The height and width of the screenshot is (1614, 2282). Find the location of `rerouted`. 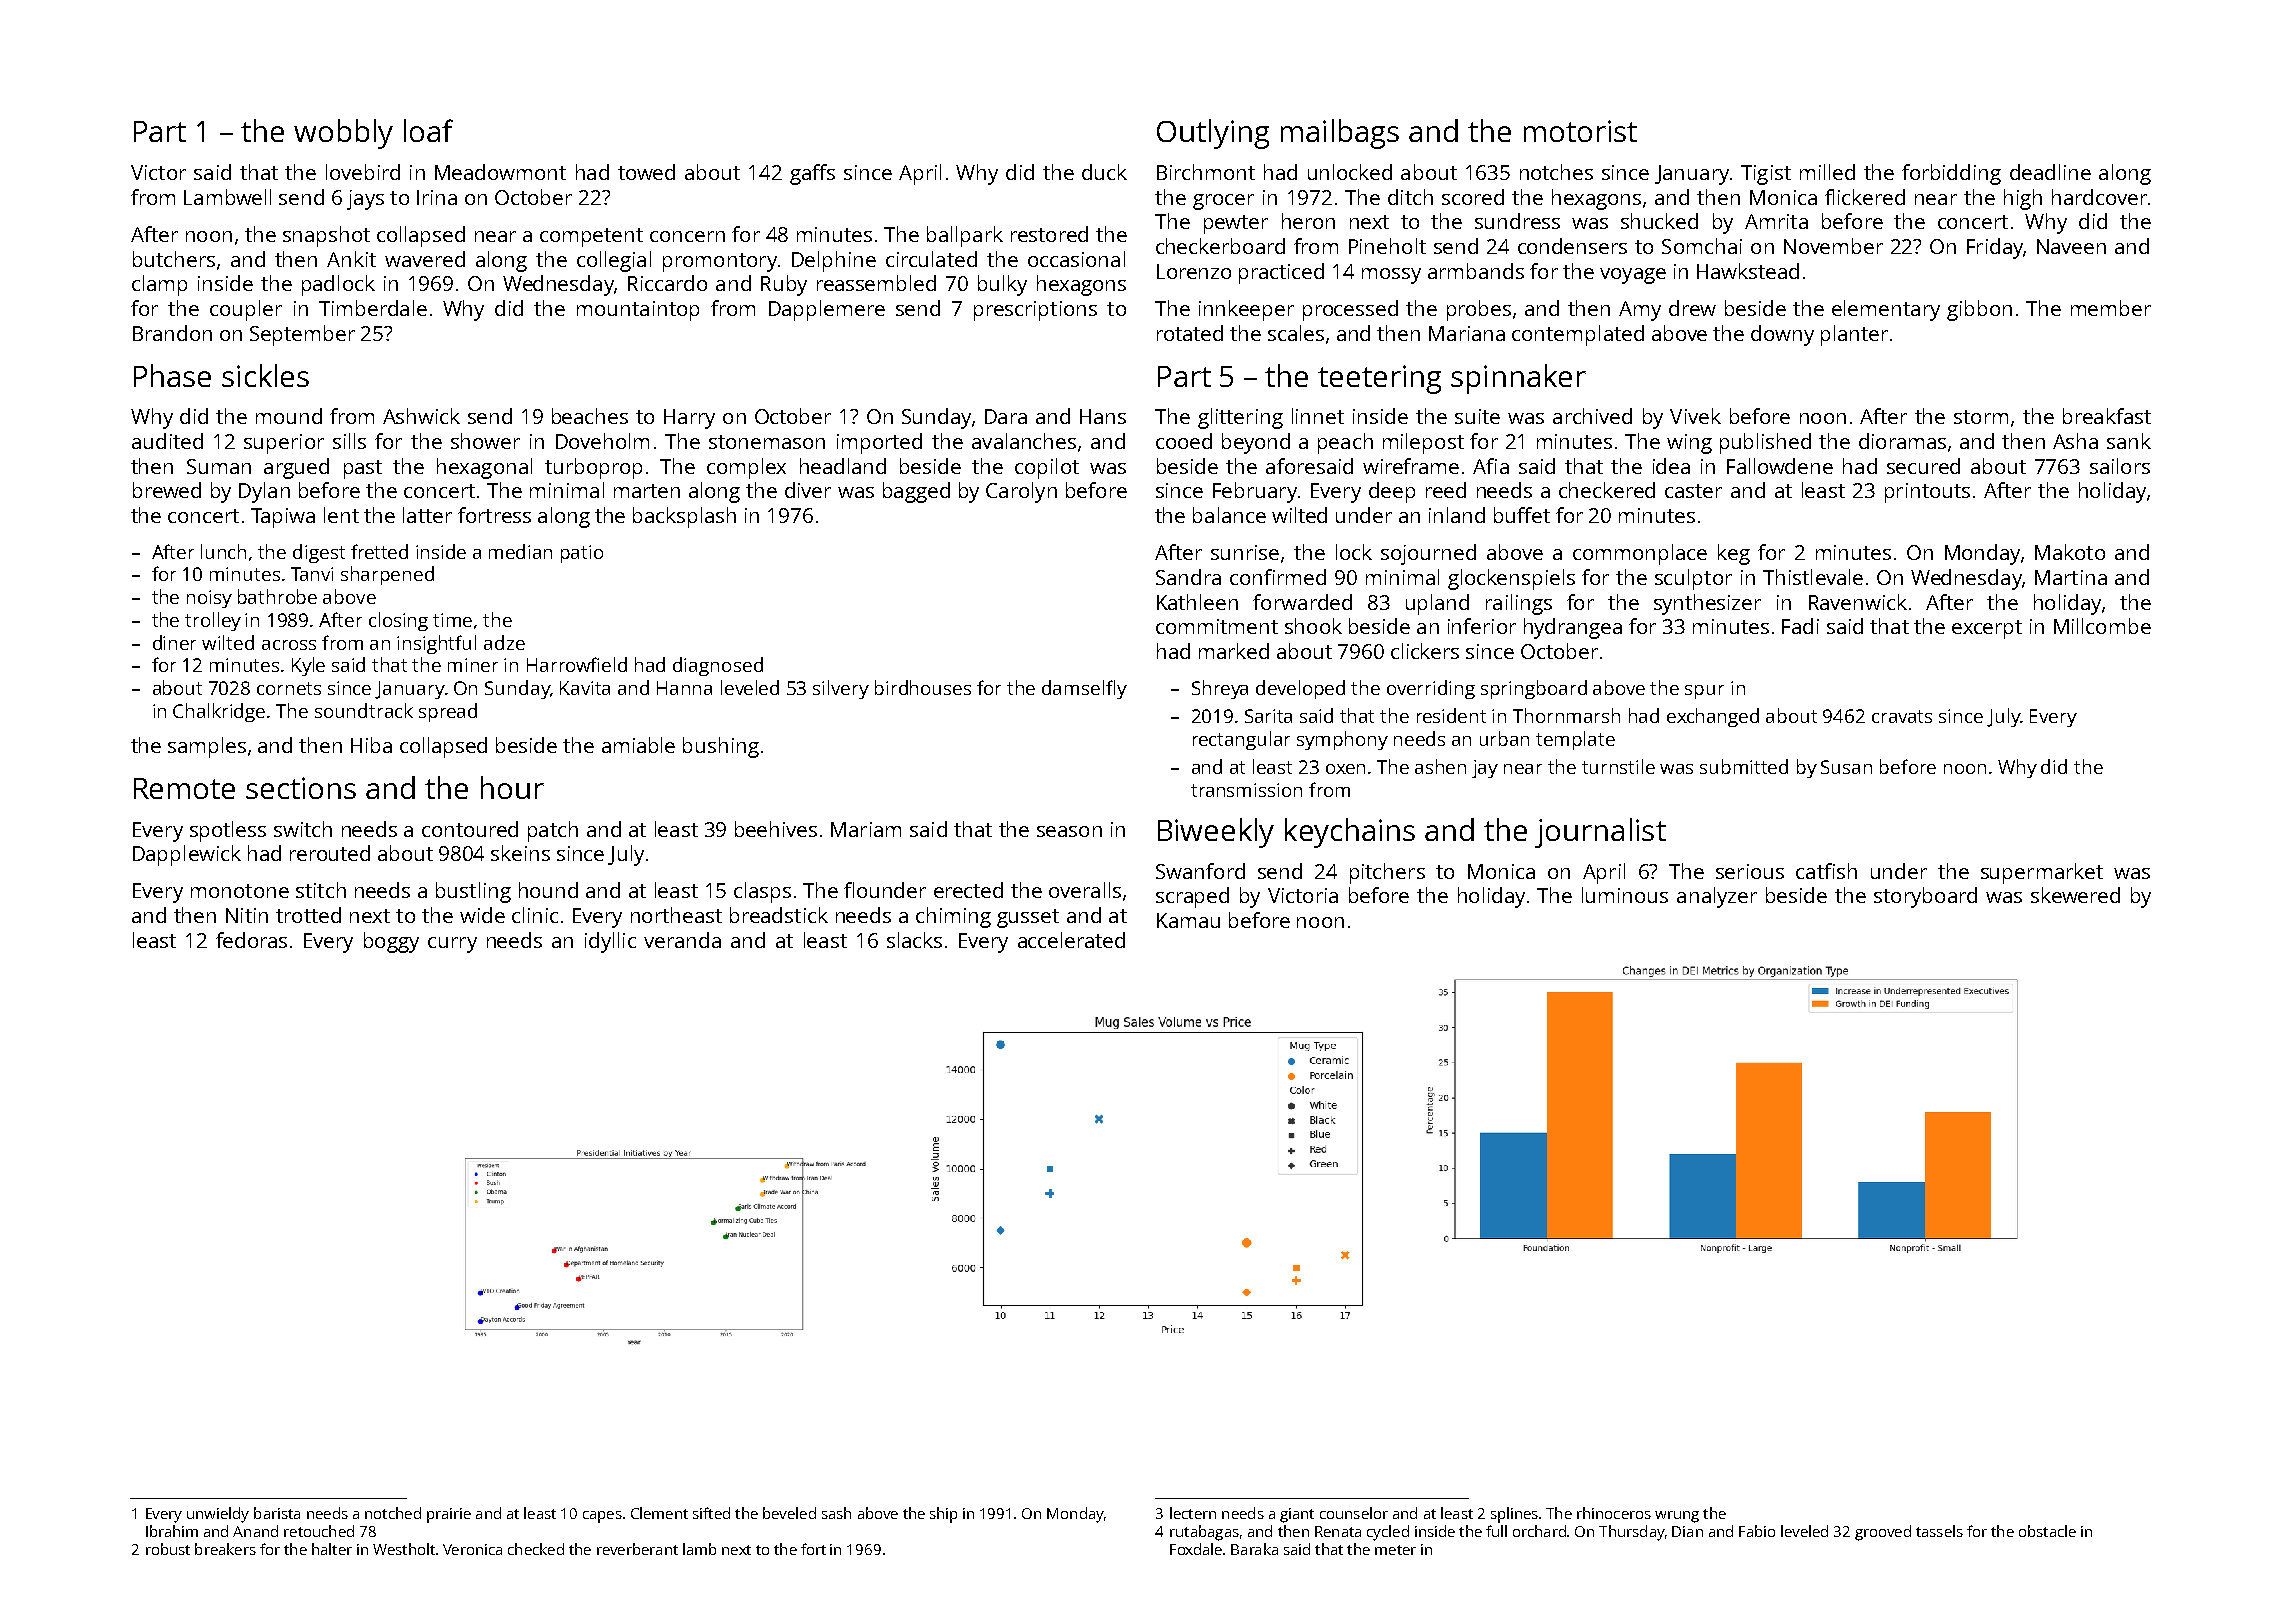

rerouted is located at coordinates (330, 853).
